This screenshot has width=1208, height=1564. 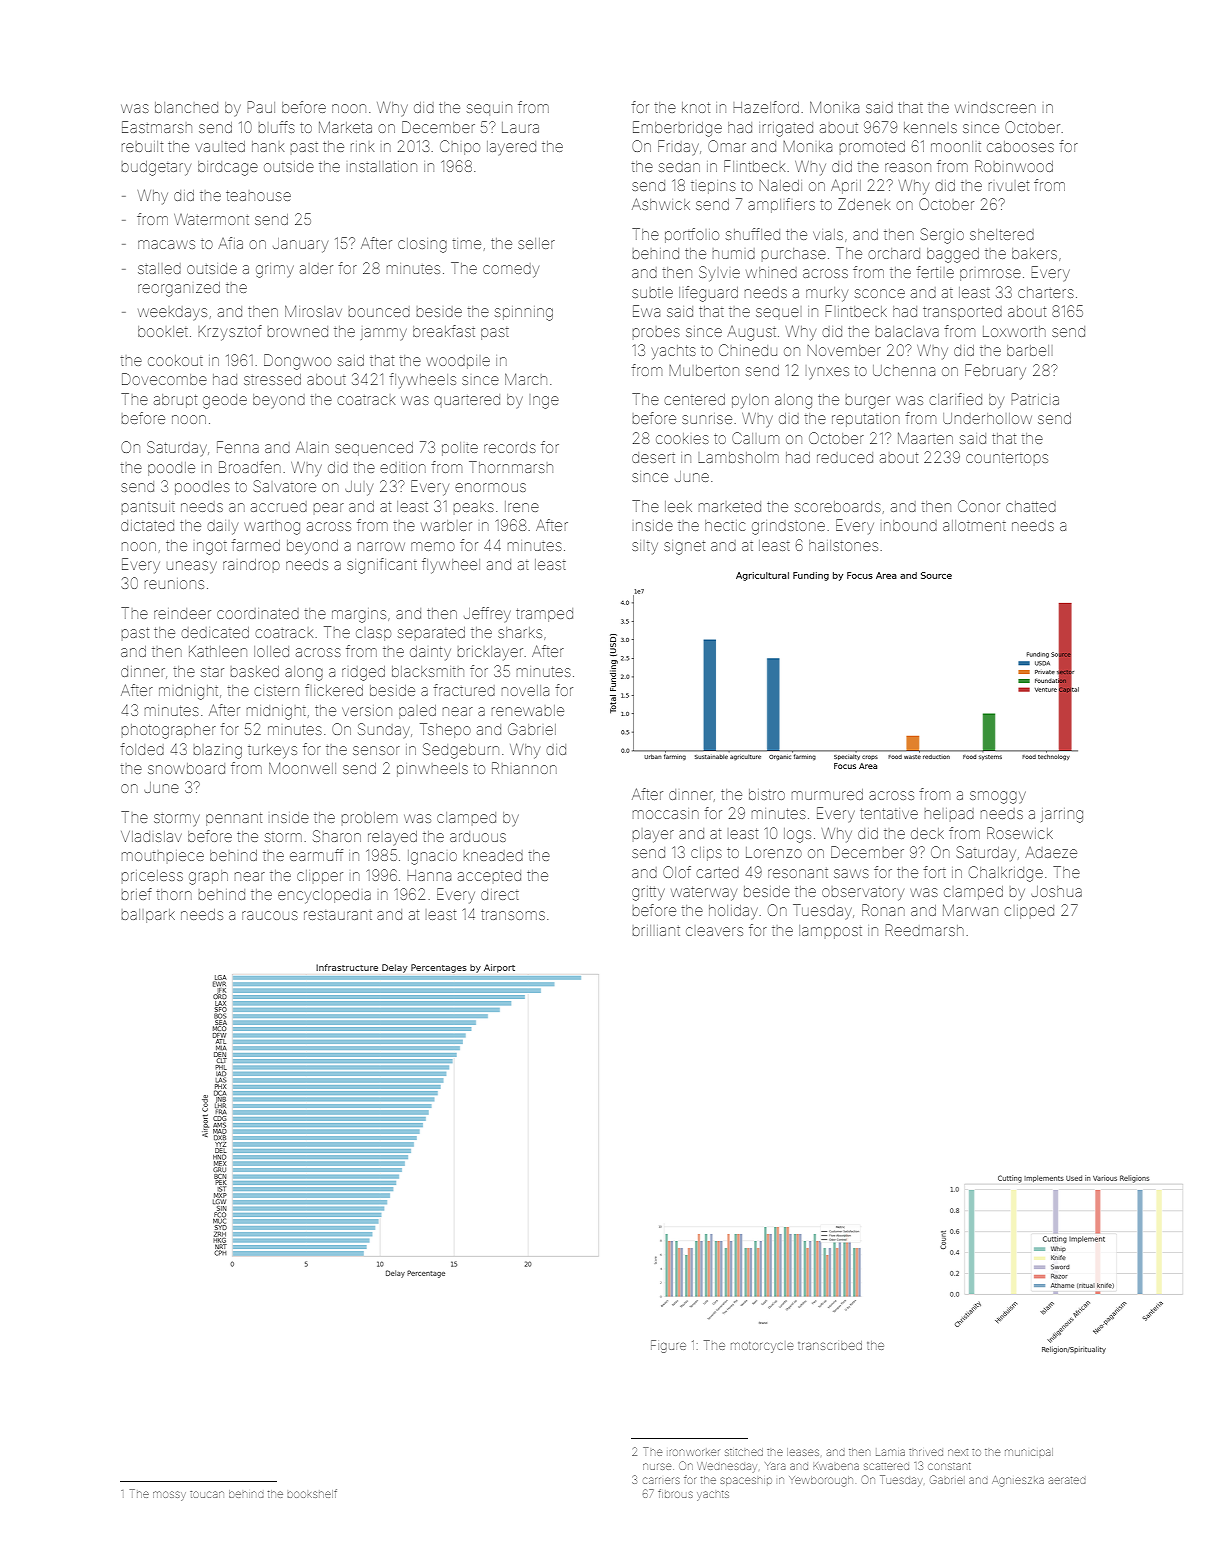 I want to click on Kwabena, so click(x=836, y=1466).
